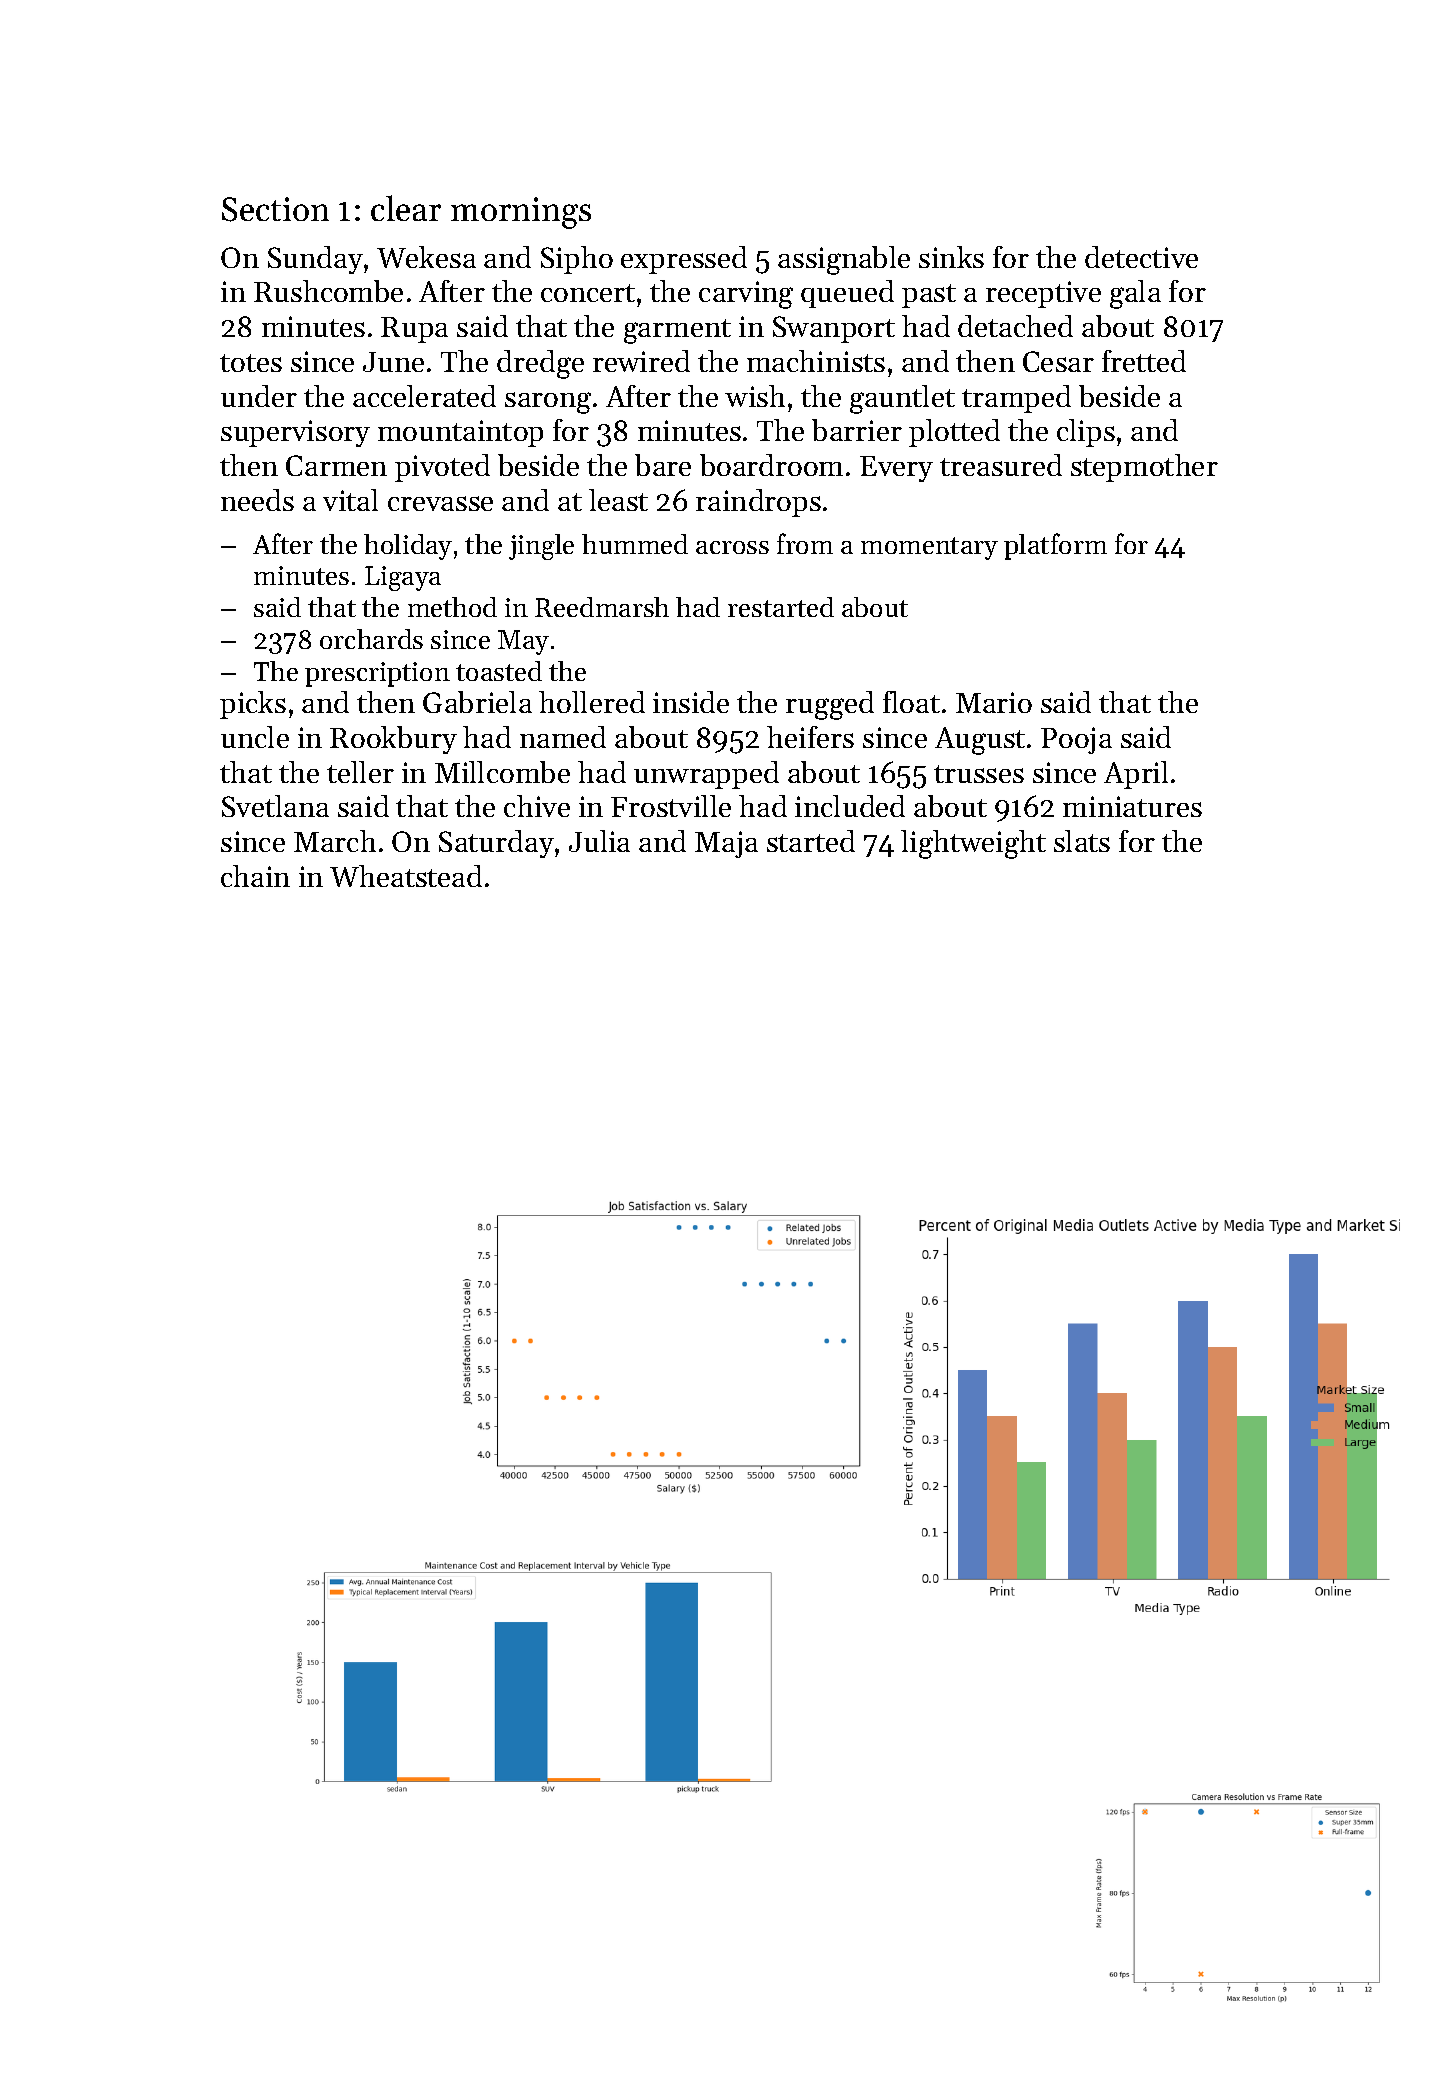  What do you see at coordinates (1141, 257) in the screenshot?
I see `detective` at bounding box center [1141, 257].
